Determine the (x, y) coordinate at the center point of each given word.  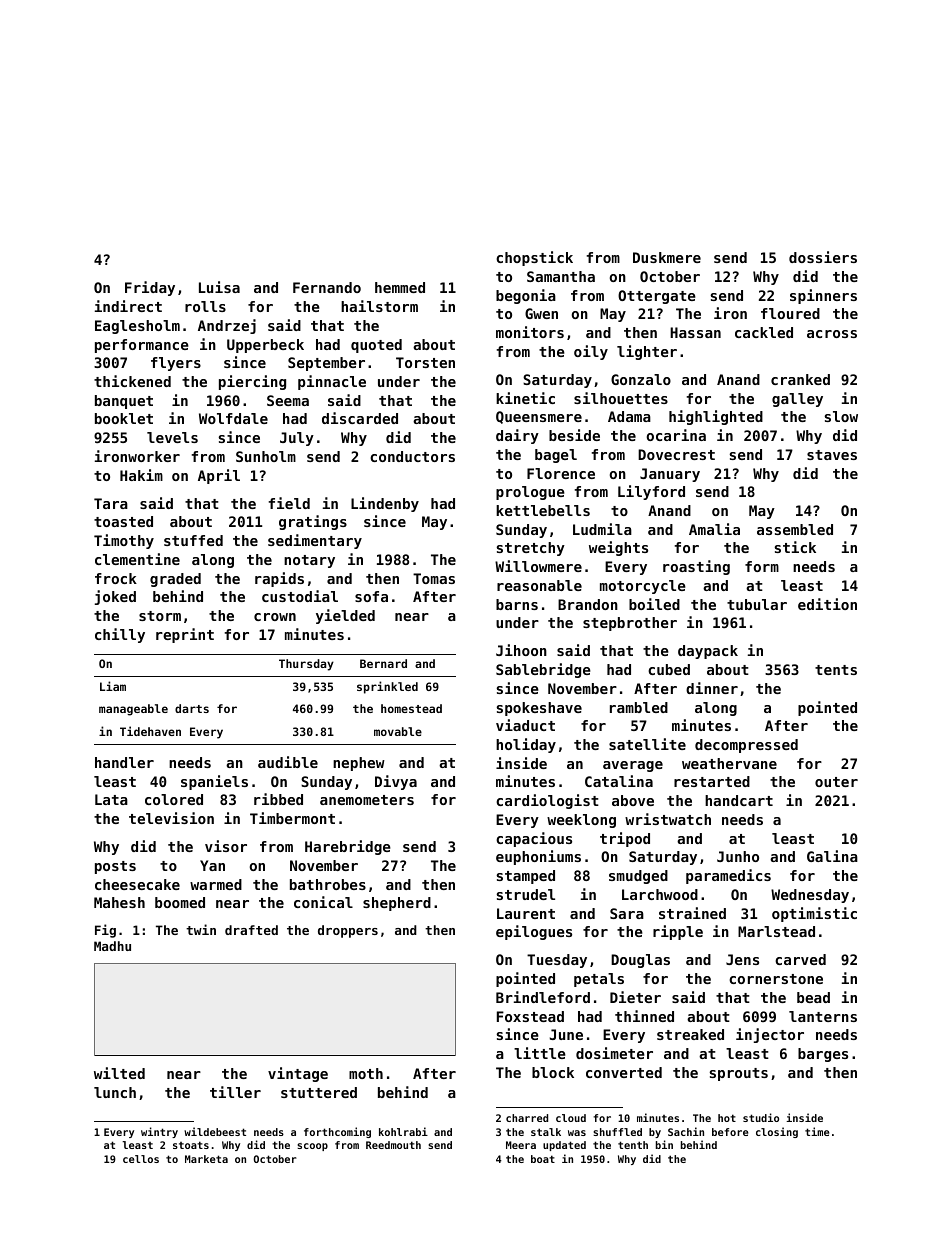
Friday (150, 288)
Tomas (434, 578)
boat (543, 1159)
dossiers (823, 257)
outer (836, 782)
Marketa (206, 1159)
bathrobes (328, 884)
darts (192, 708)
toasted (123, 521)
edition (827, 604)
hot (727, 1118)
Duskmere (667, 257)
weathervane (729, 763)
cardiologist (547, 801)
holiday (526, 745)
